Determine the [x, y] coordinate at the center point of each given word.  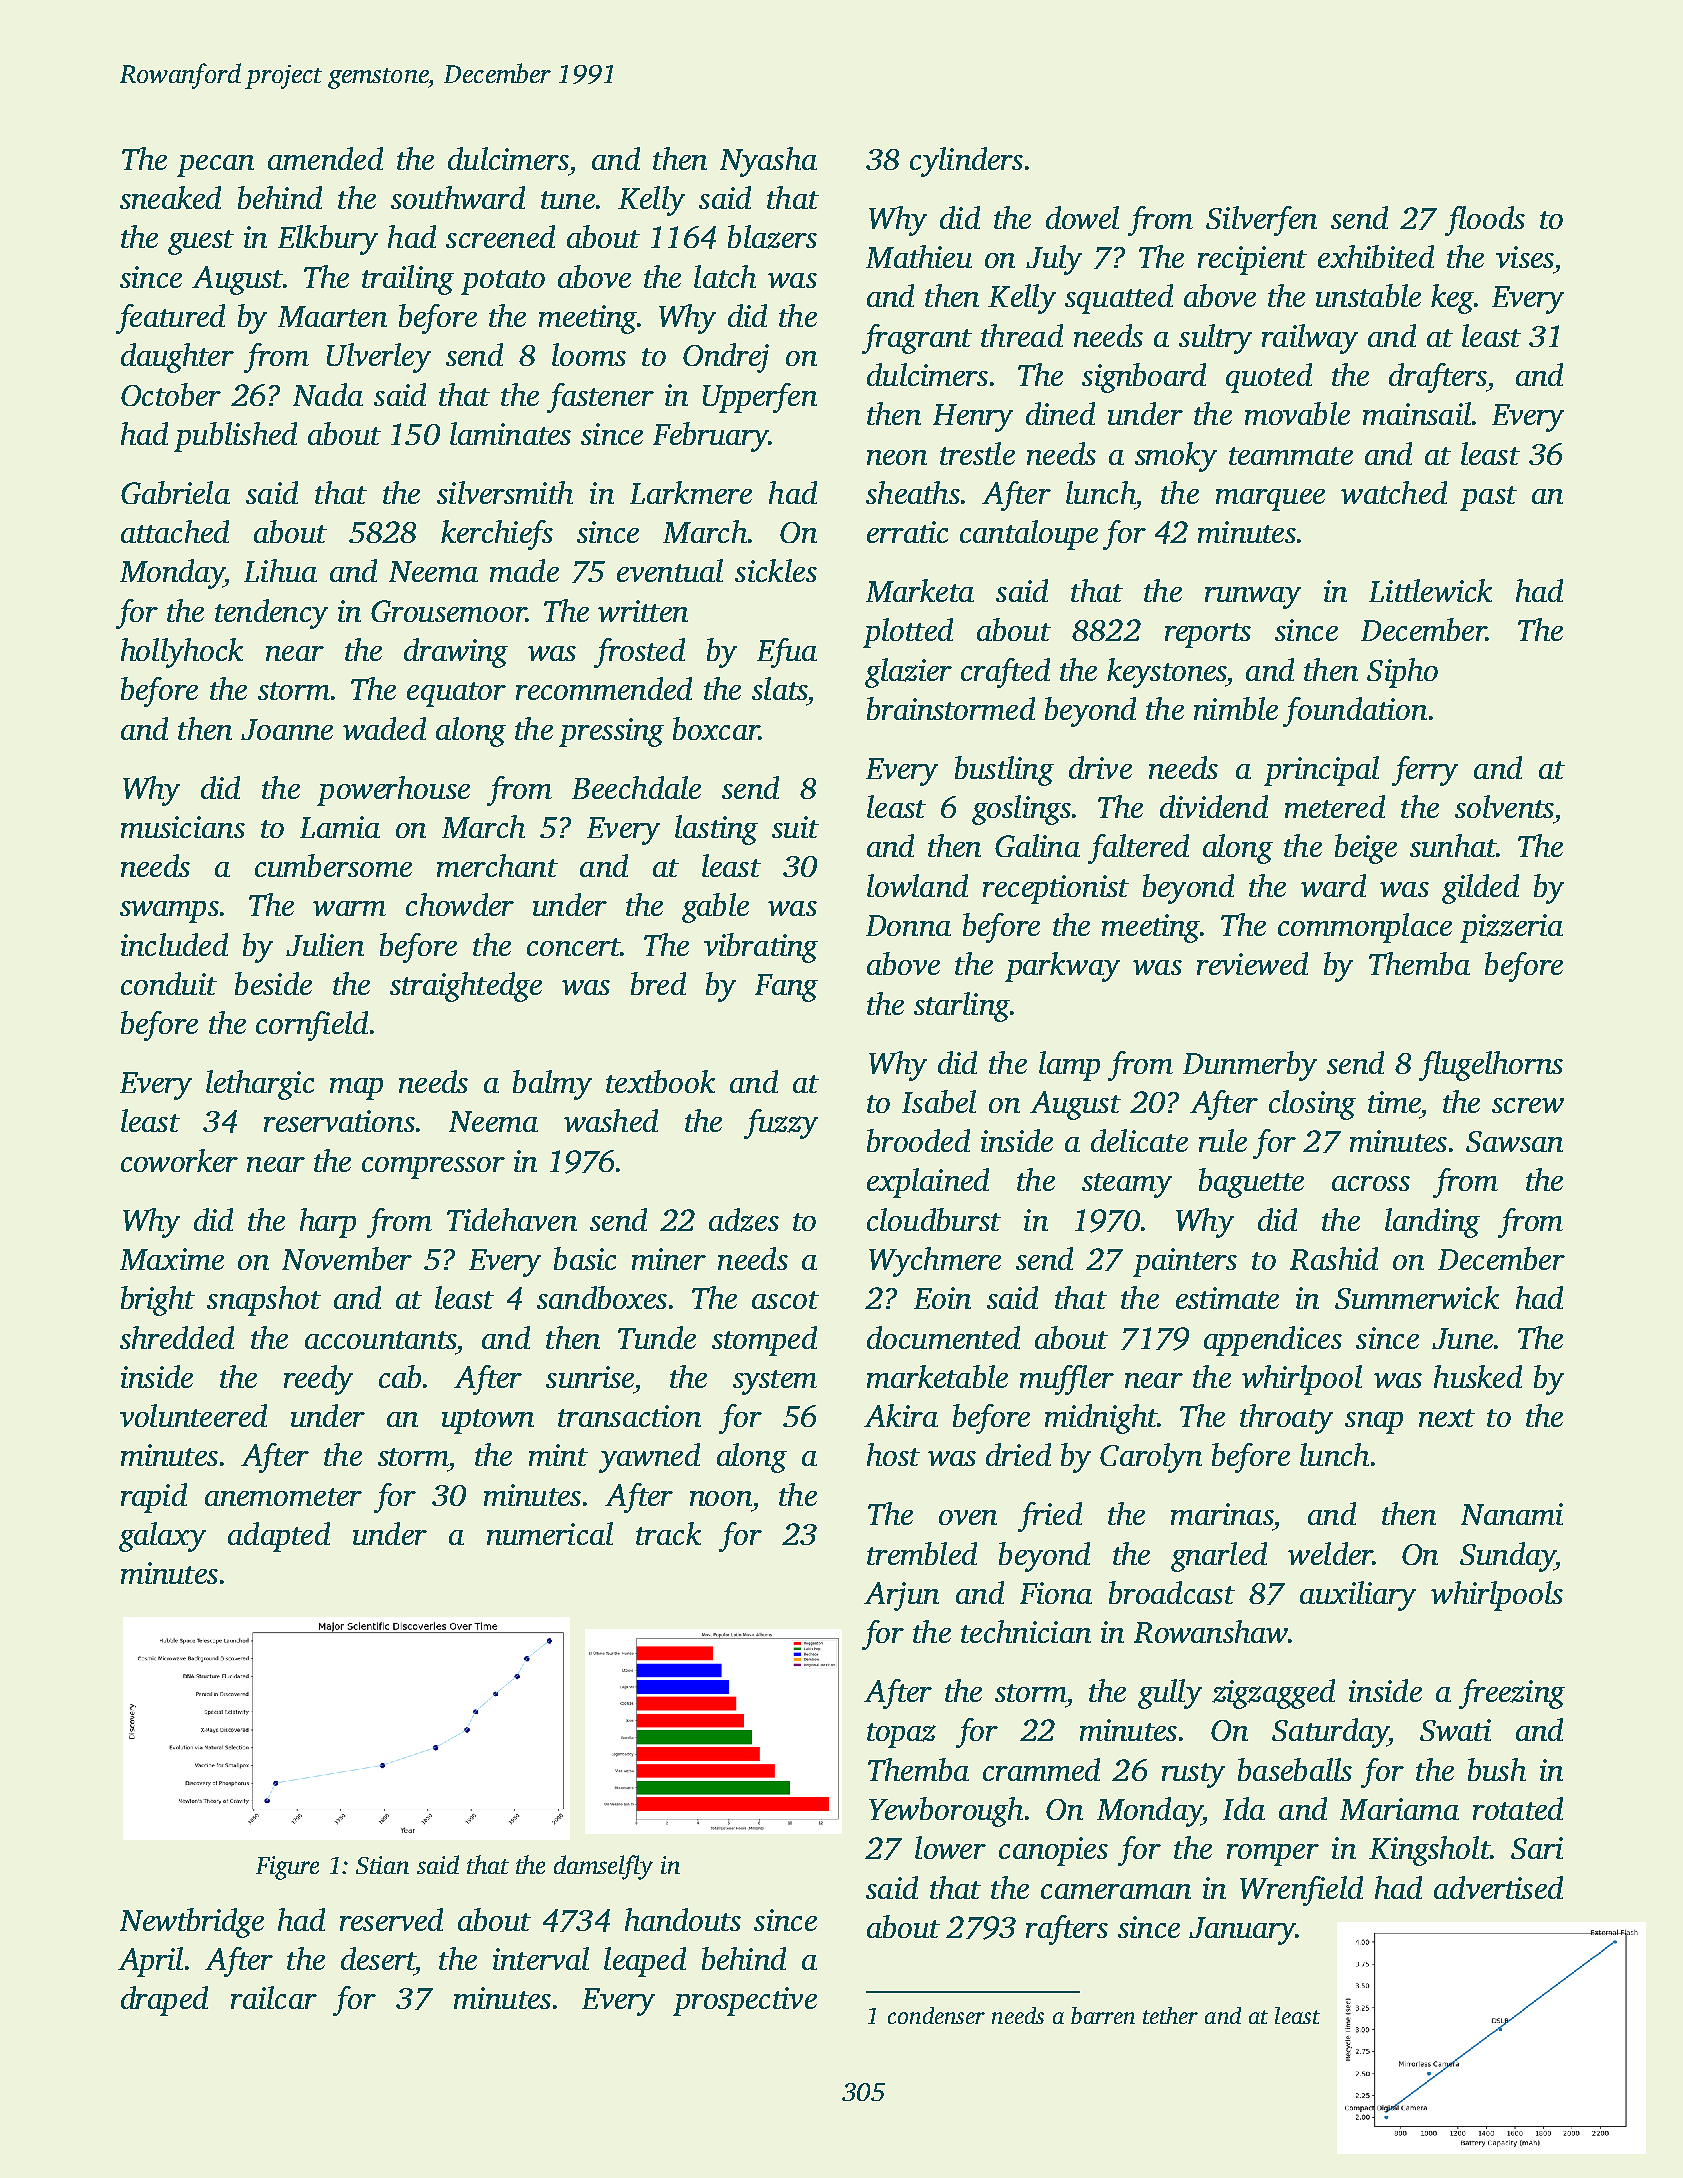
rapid [154, 1498]
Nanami [1512, 1514]
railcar [274, 1997]
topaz [901, 1735]
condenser [936, 2015]
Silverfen [1261, 221]
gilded [1480, 889]
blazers [772, 237]
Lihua [280, 570]
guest [201, 242]
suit [795, 827]
